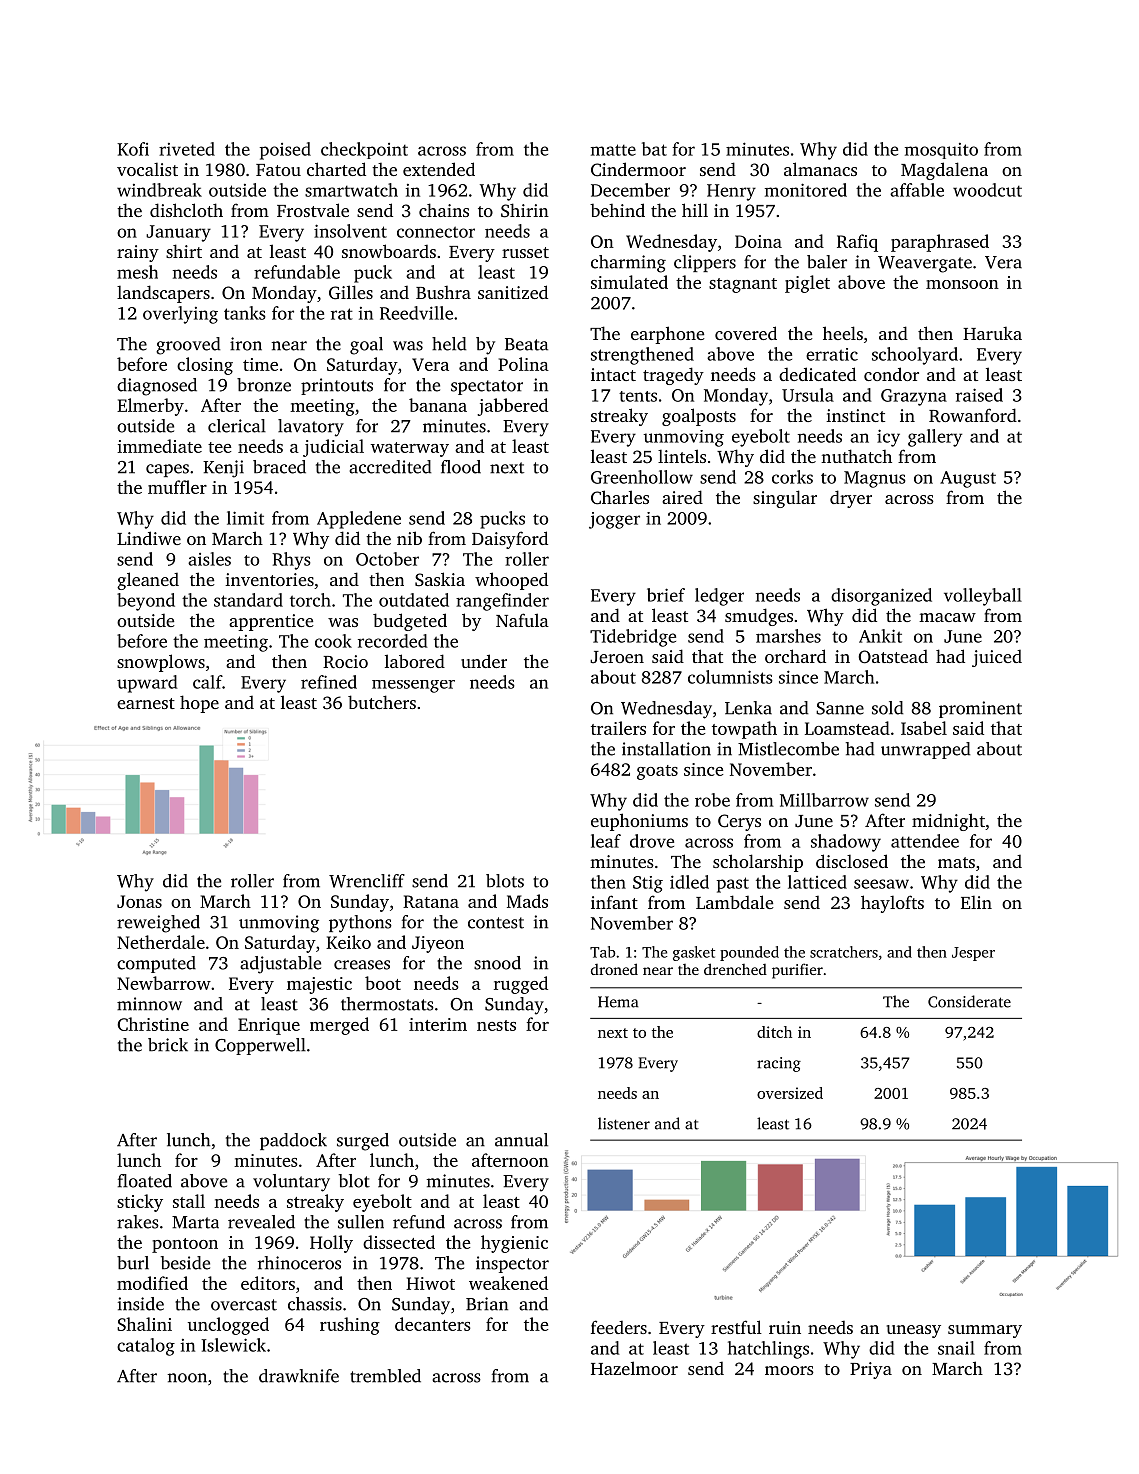 The height and width of the screenshot is (1474, 1139). What do you see at coordinates (299, 1376) in the screenshot?
I see `drawknife` at bounding box center [299, 1376].
